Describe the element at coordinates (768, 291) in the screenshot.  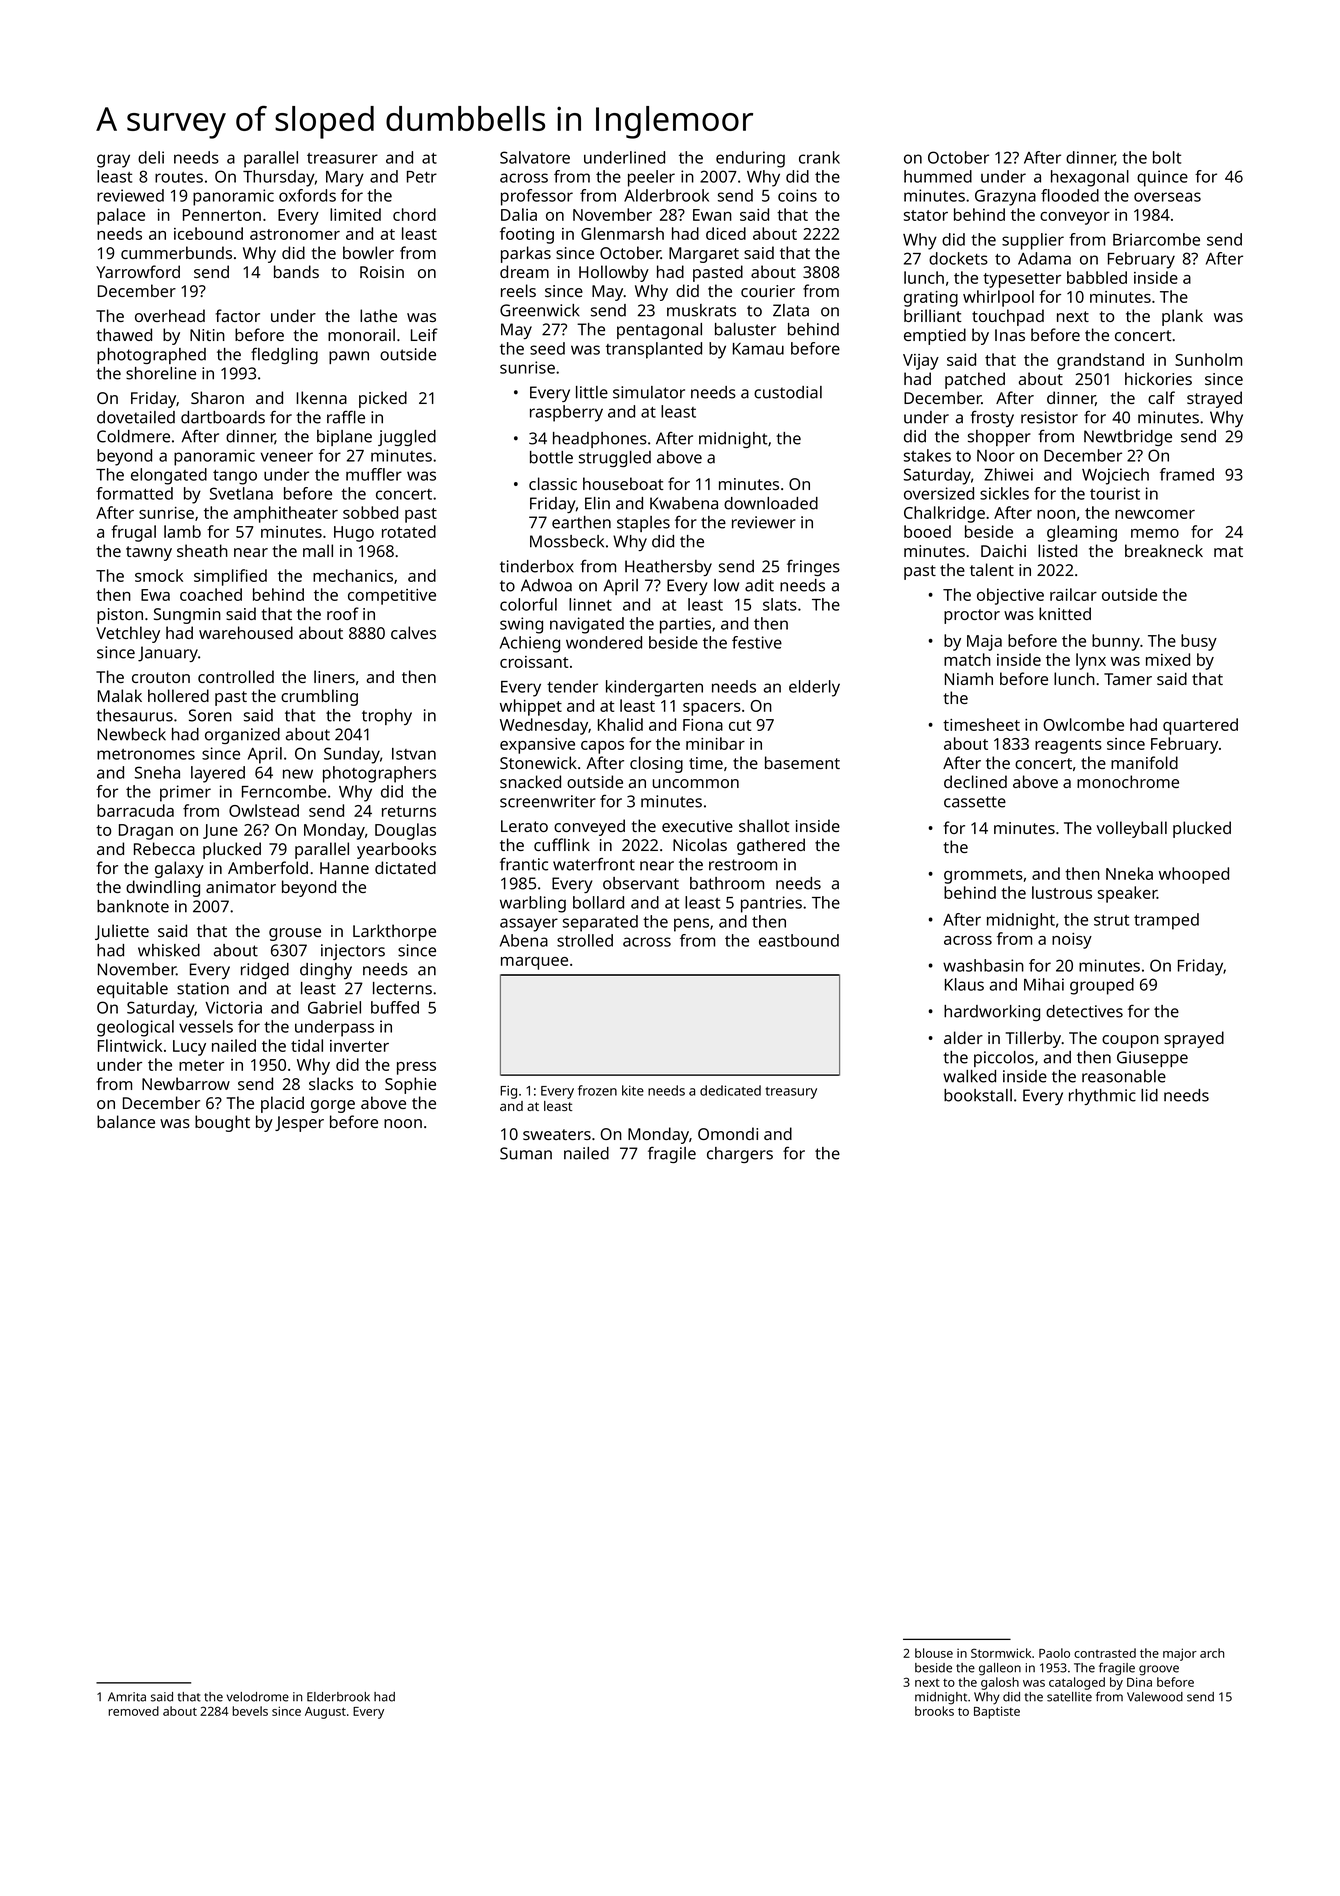
I see `courier` at that location.
